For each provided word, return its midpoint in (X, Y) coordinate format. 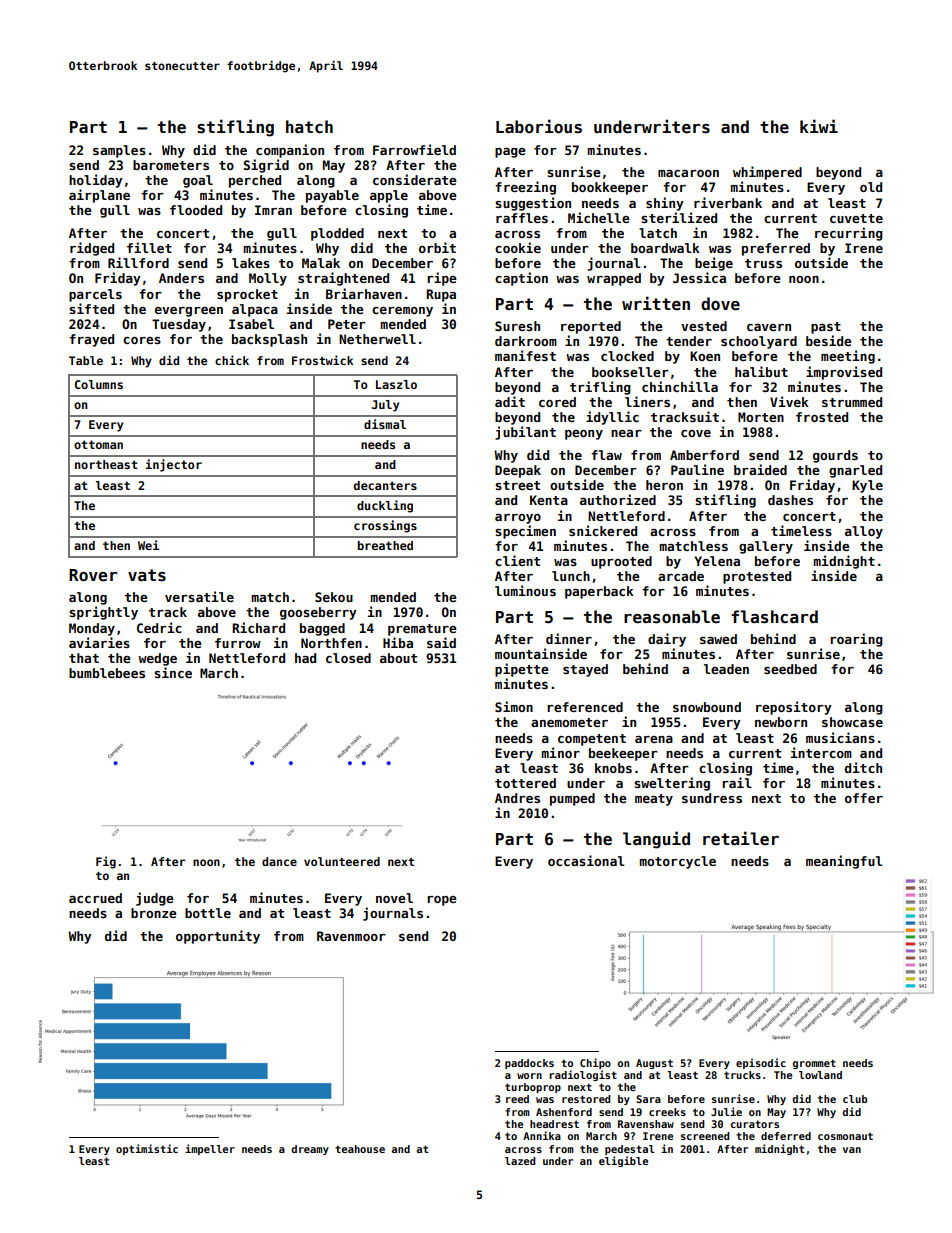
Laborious (539, 126)
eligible (623, 1161)
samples (119, 151)
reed (517, 1099)
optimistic (147, 1149)
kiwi (819, 126)
